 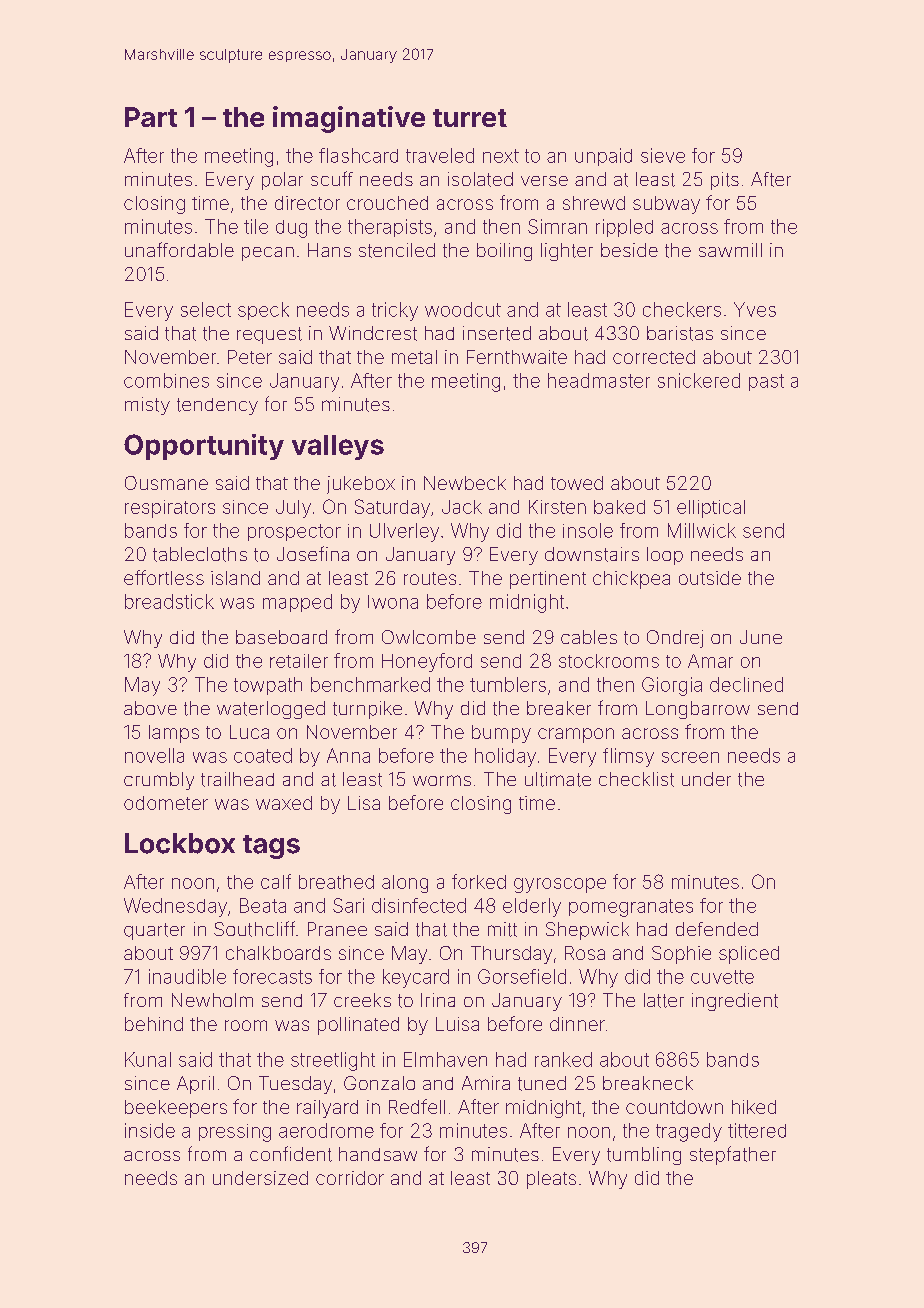 What do you see at coordinates (663, 155) in the page?
I see `sieve` at bounding box center [663, 155].
